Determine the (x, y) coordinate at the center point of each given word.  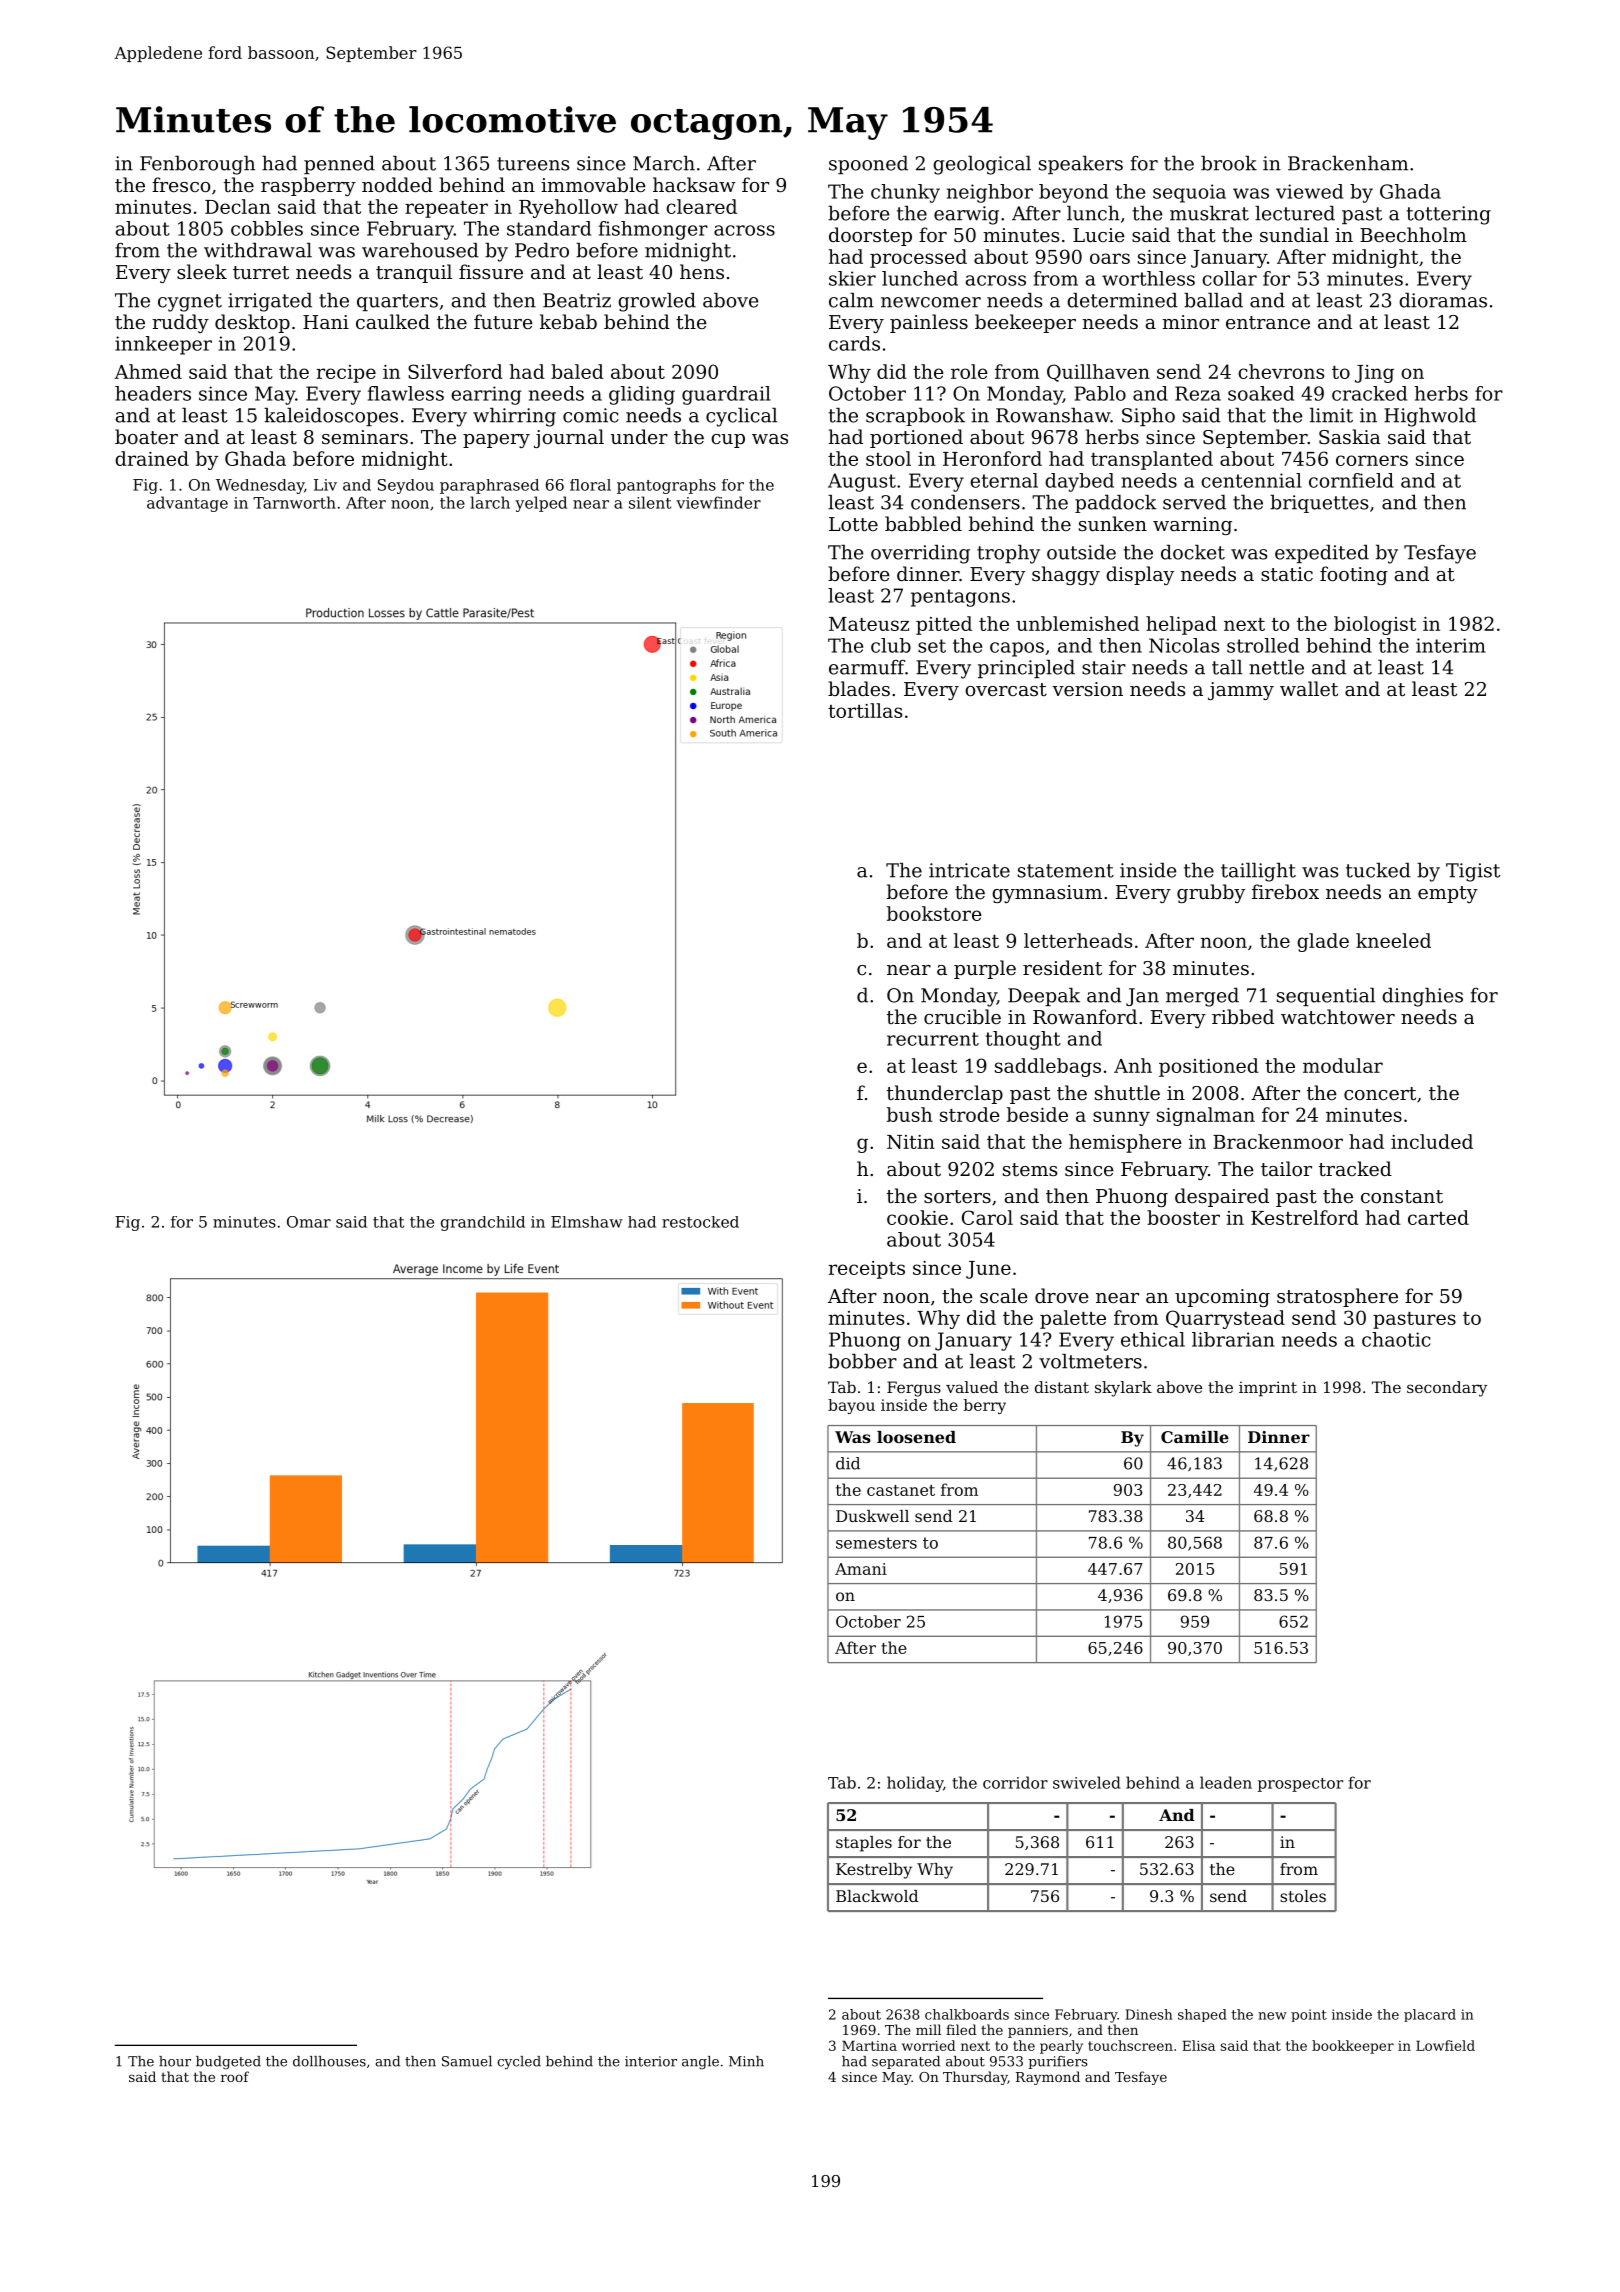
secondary (1447, 1389)
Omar (309, 1222)
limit (1331, 415)
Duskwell (872, 1516)
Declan (238, 206)
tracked (1355, 1168)
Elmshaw (587, 1222)
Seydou (406, 486)
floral (590, 485)
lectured (1295, 213)
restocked (700, 1222)
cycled (519, 2063)
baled (577, 371)
